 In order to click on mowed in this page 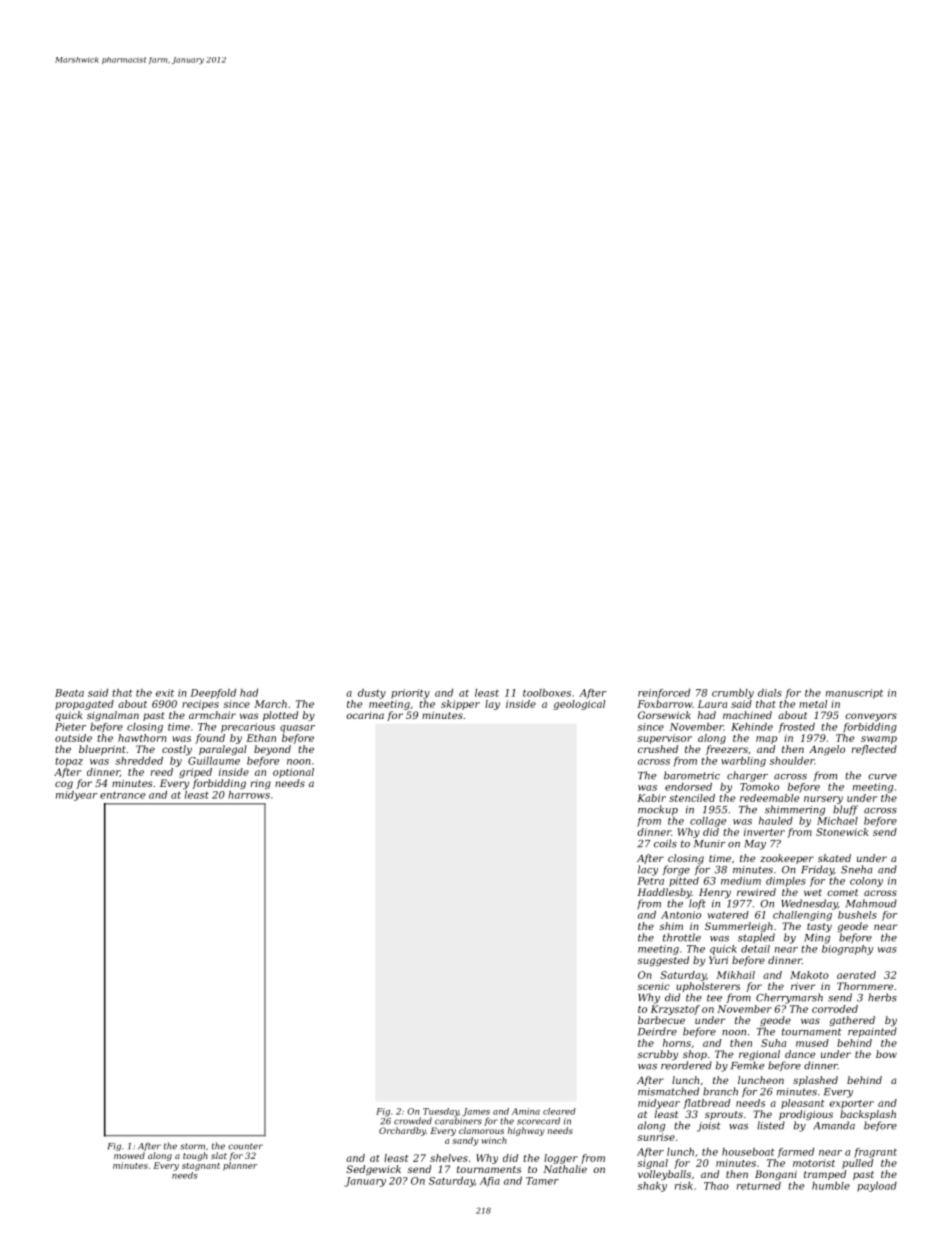, I will do `click(129, 1155)`.
